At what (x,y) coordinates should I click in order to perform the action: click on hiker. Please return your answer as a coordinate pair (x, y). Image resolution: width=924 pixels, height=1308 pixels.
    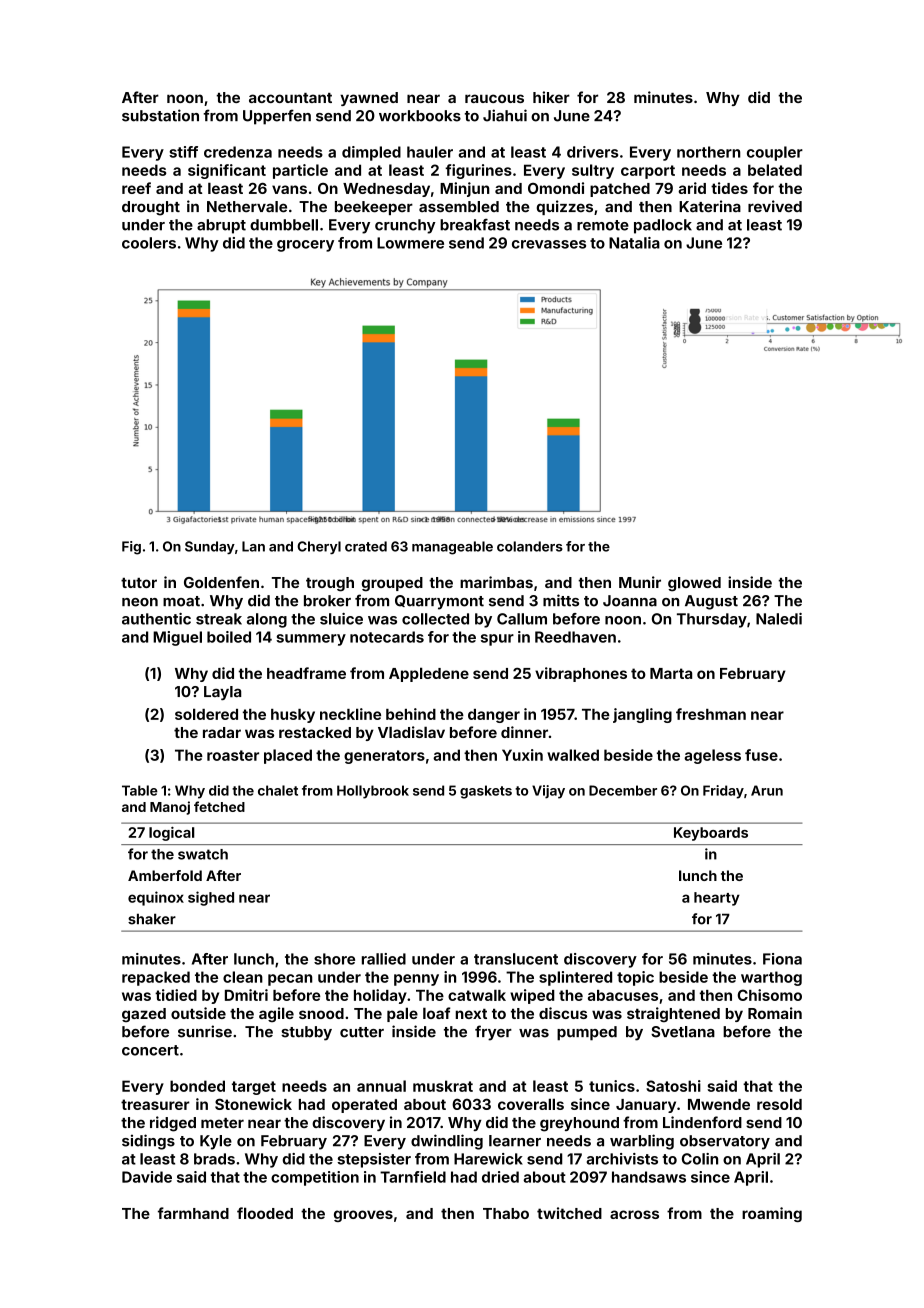
    Looking at the image, I should click on (551, 97).
